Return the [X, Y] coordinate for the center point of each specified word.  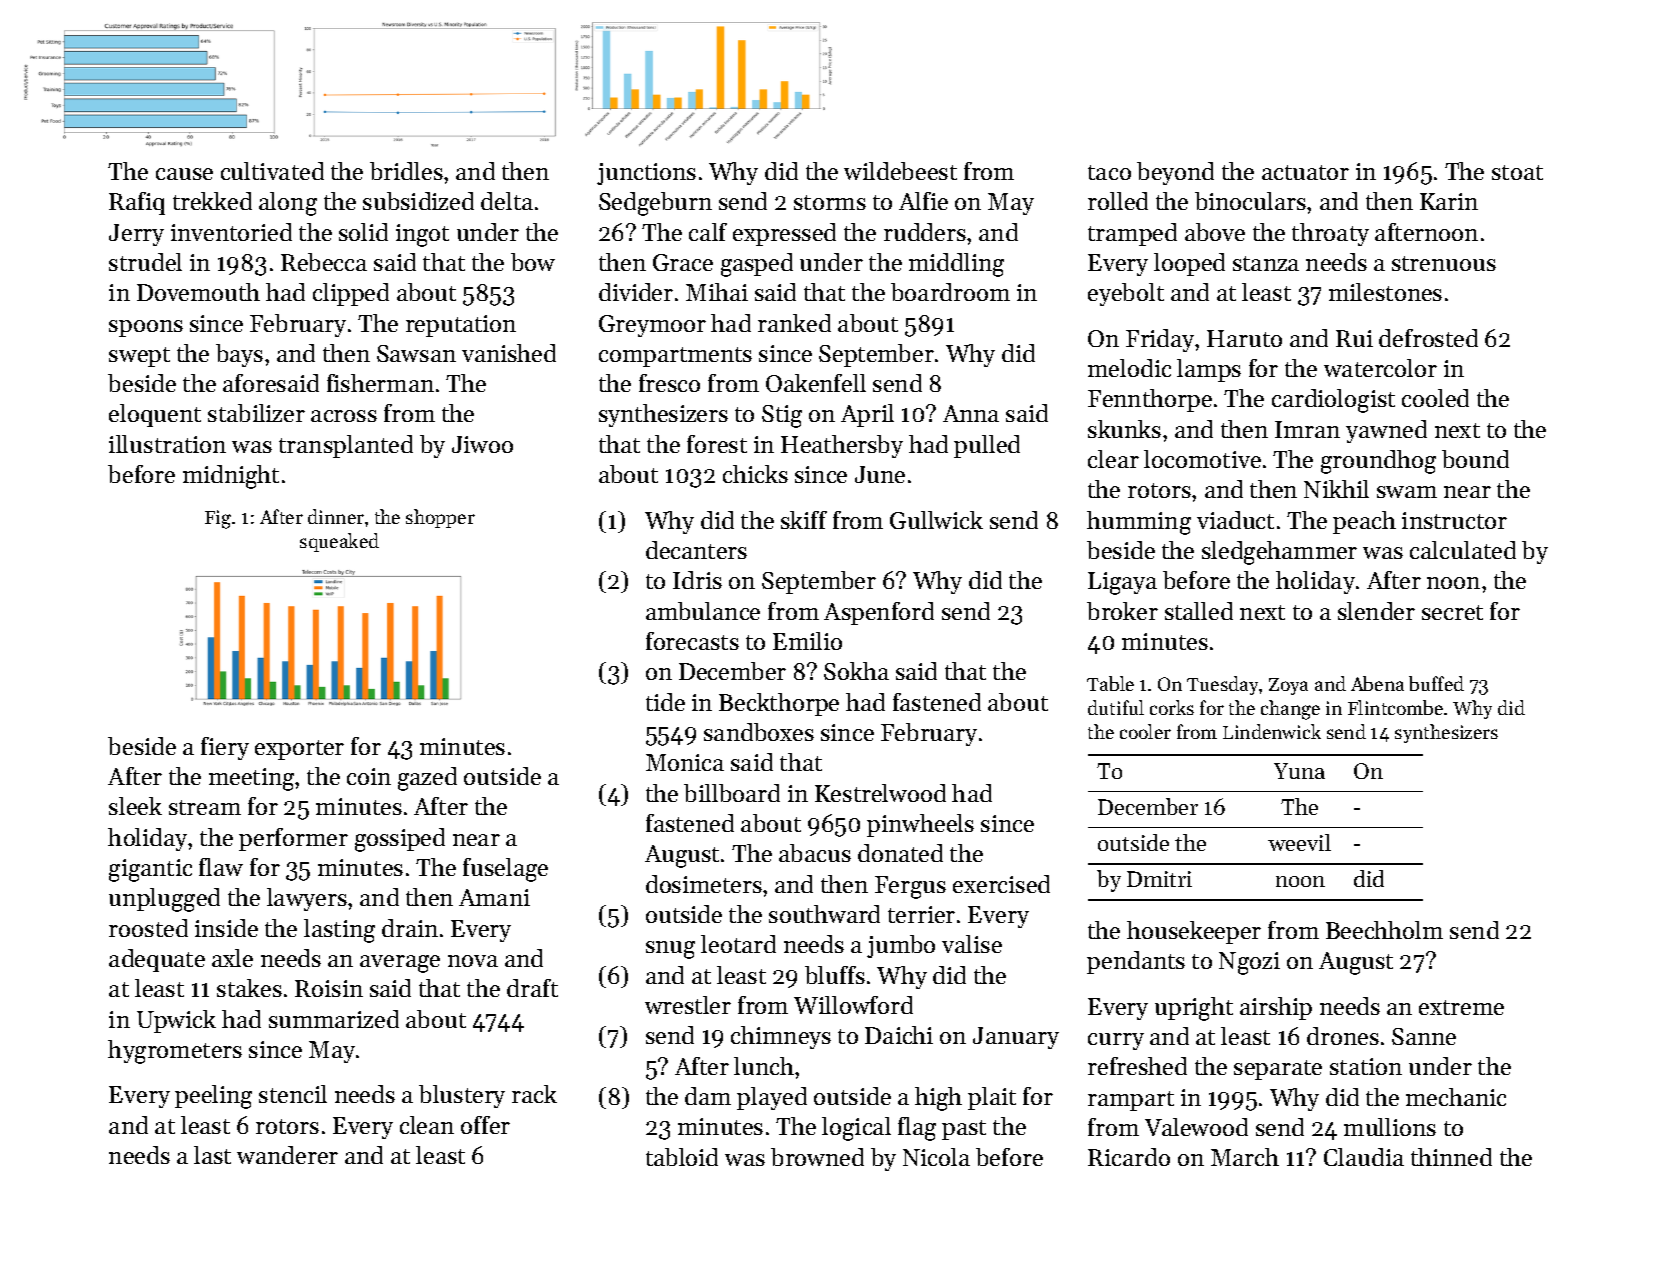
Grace [683, 262]
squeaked [339, 542]
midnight [231, 477]
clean [427, 1125]
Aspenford [879, 613]
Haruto [1244, 338]
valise [972, 944]
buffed [1436, 683]
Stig [782, 416]
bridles [406, 171]
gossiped [400, 840]
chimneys [781, 1037]
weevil [1299, 842]
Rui [1354, 338]
